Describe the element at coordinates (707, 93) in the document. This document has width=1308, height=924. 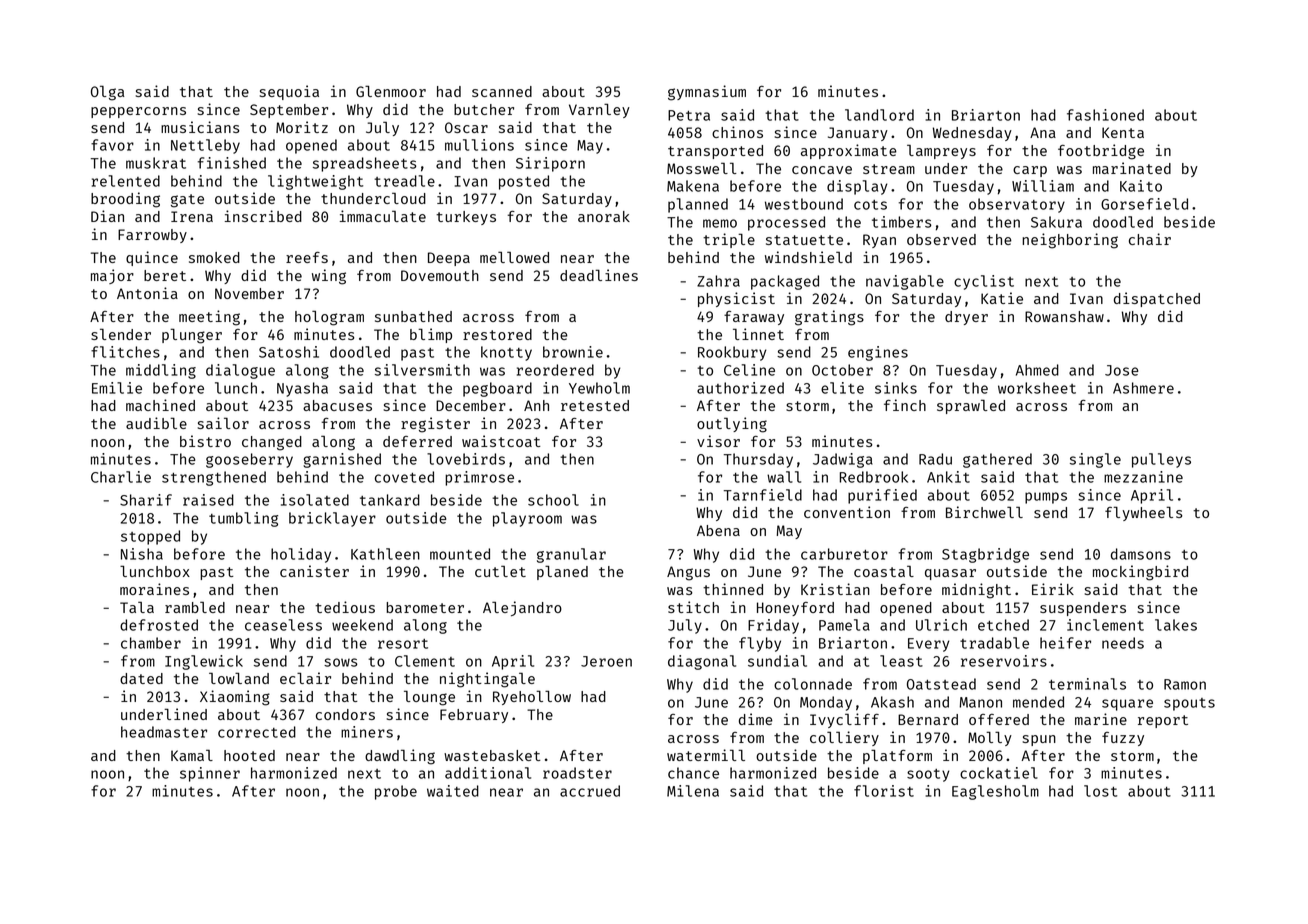
I see `gymnasium` at that location.
